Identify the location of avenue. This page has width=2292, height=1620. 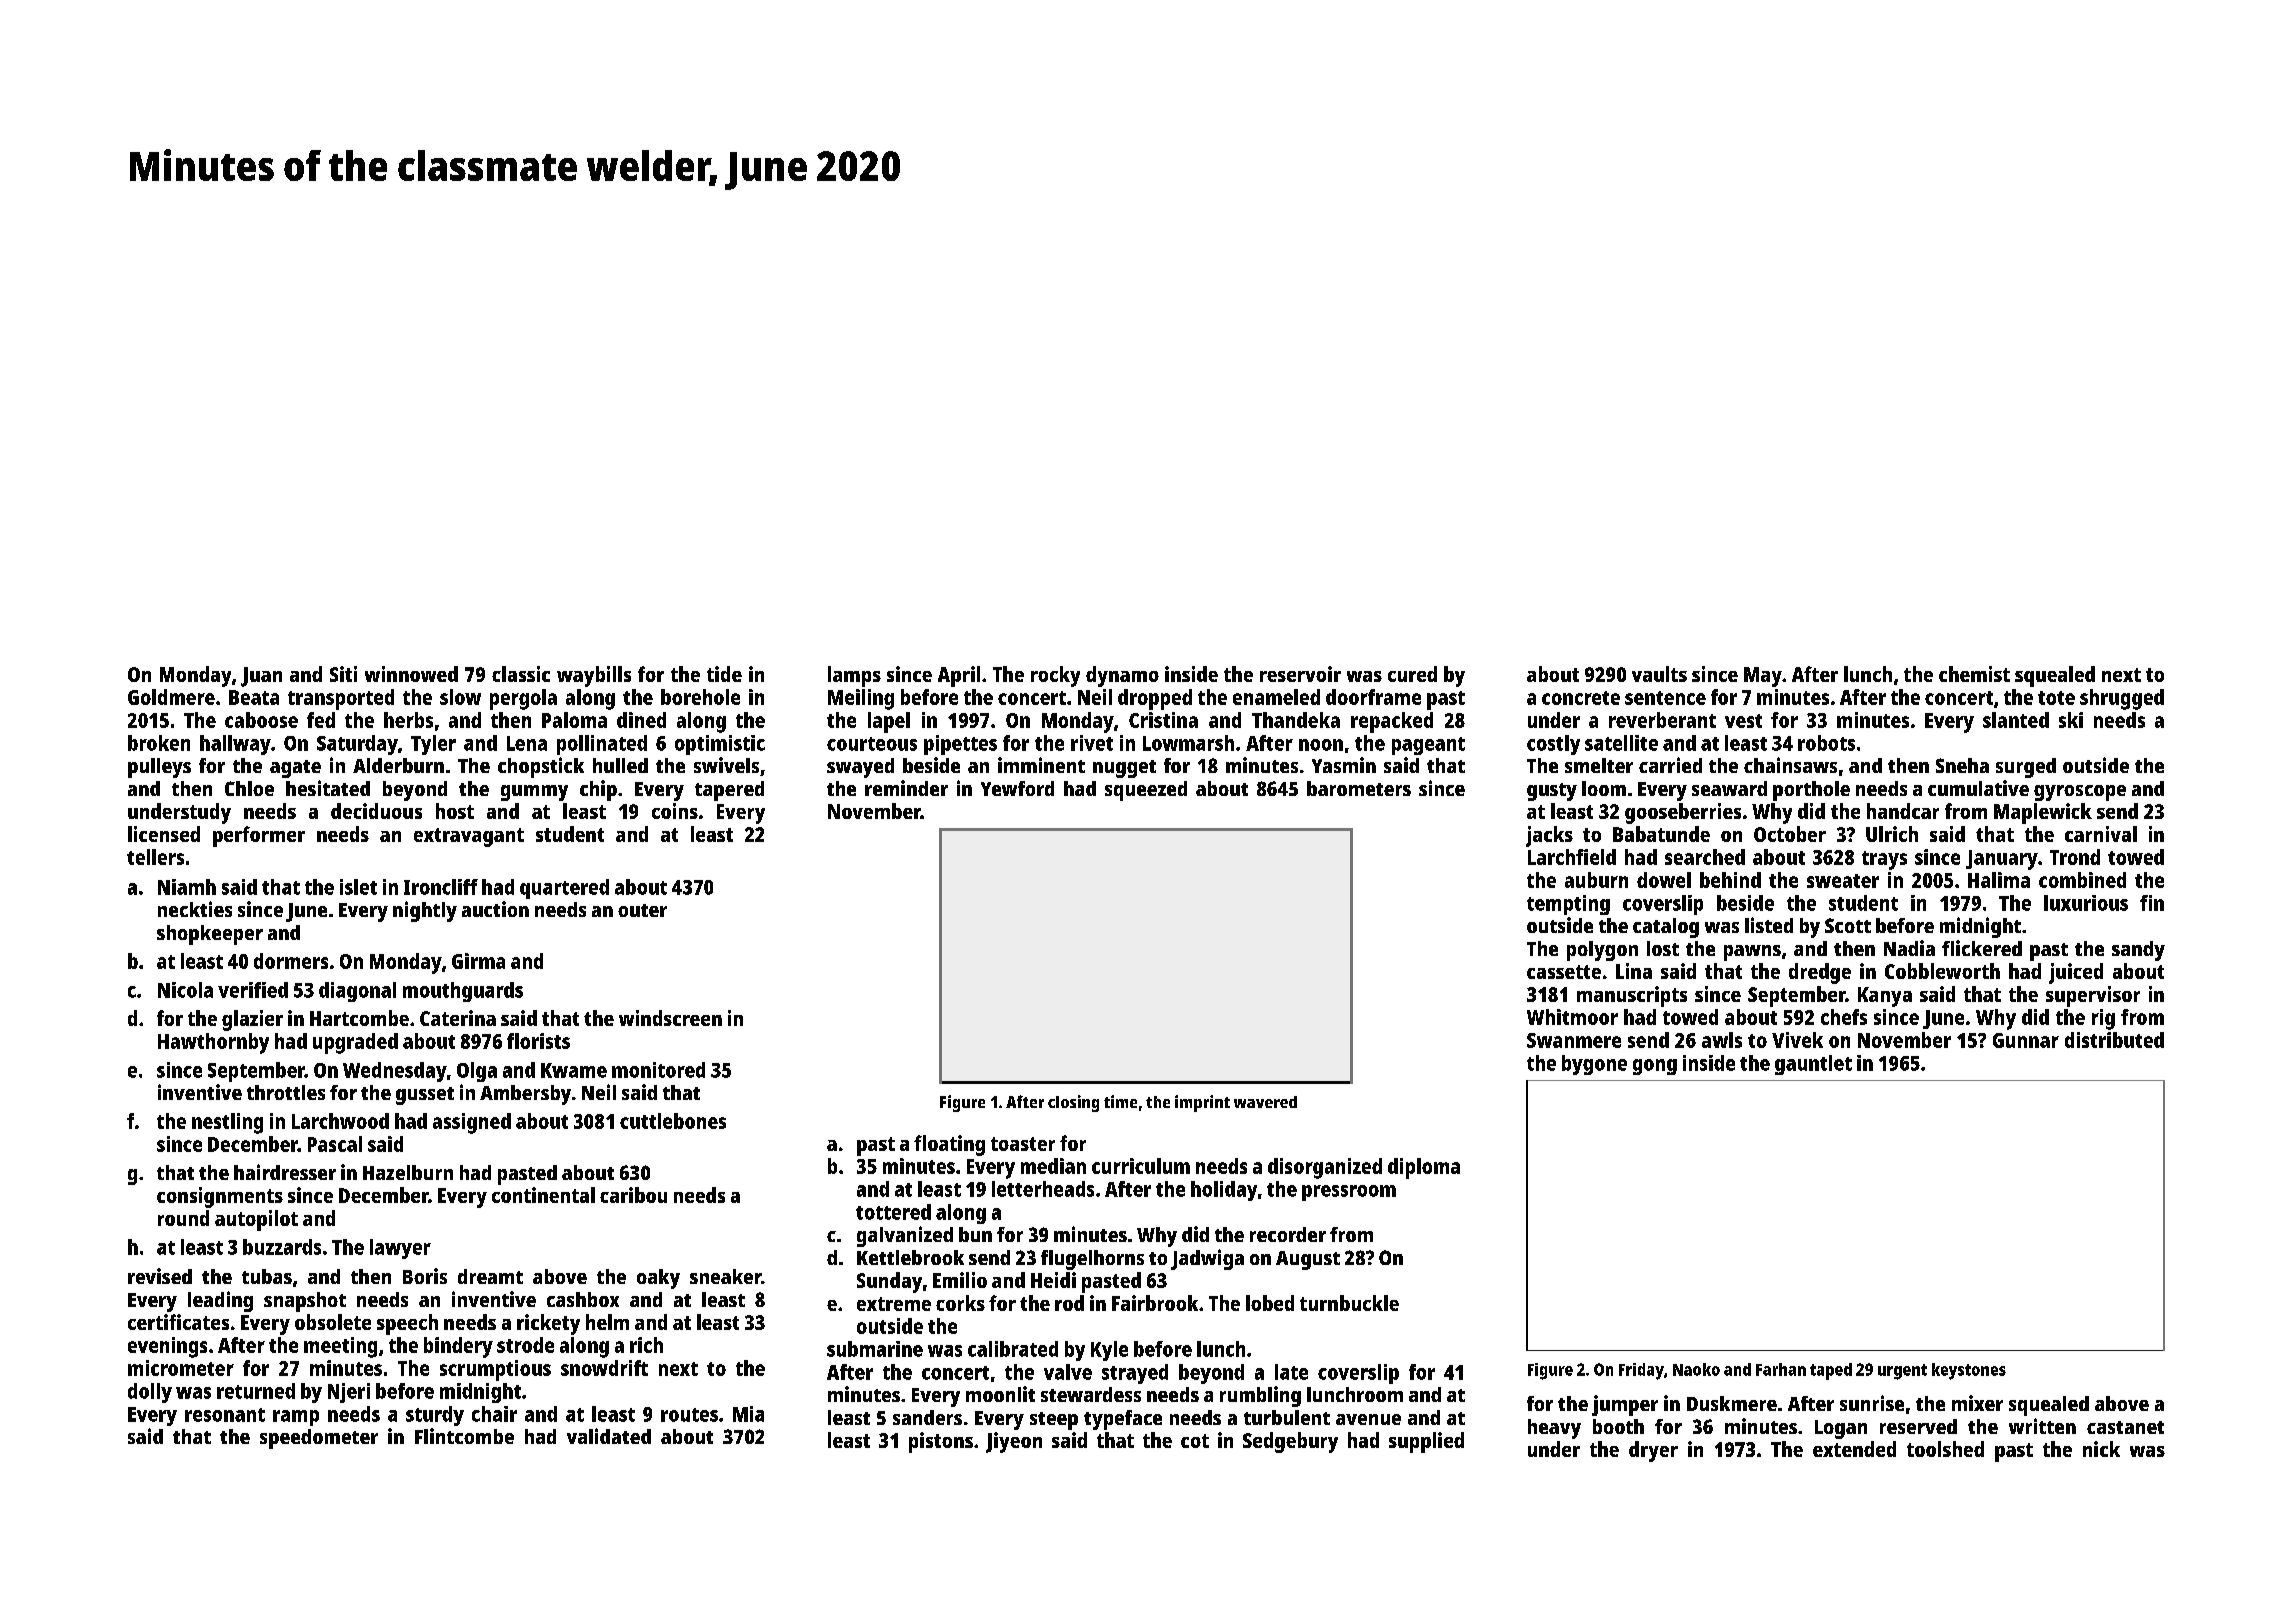
(1368, 1419).
